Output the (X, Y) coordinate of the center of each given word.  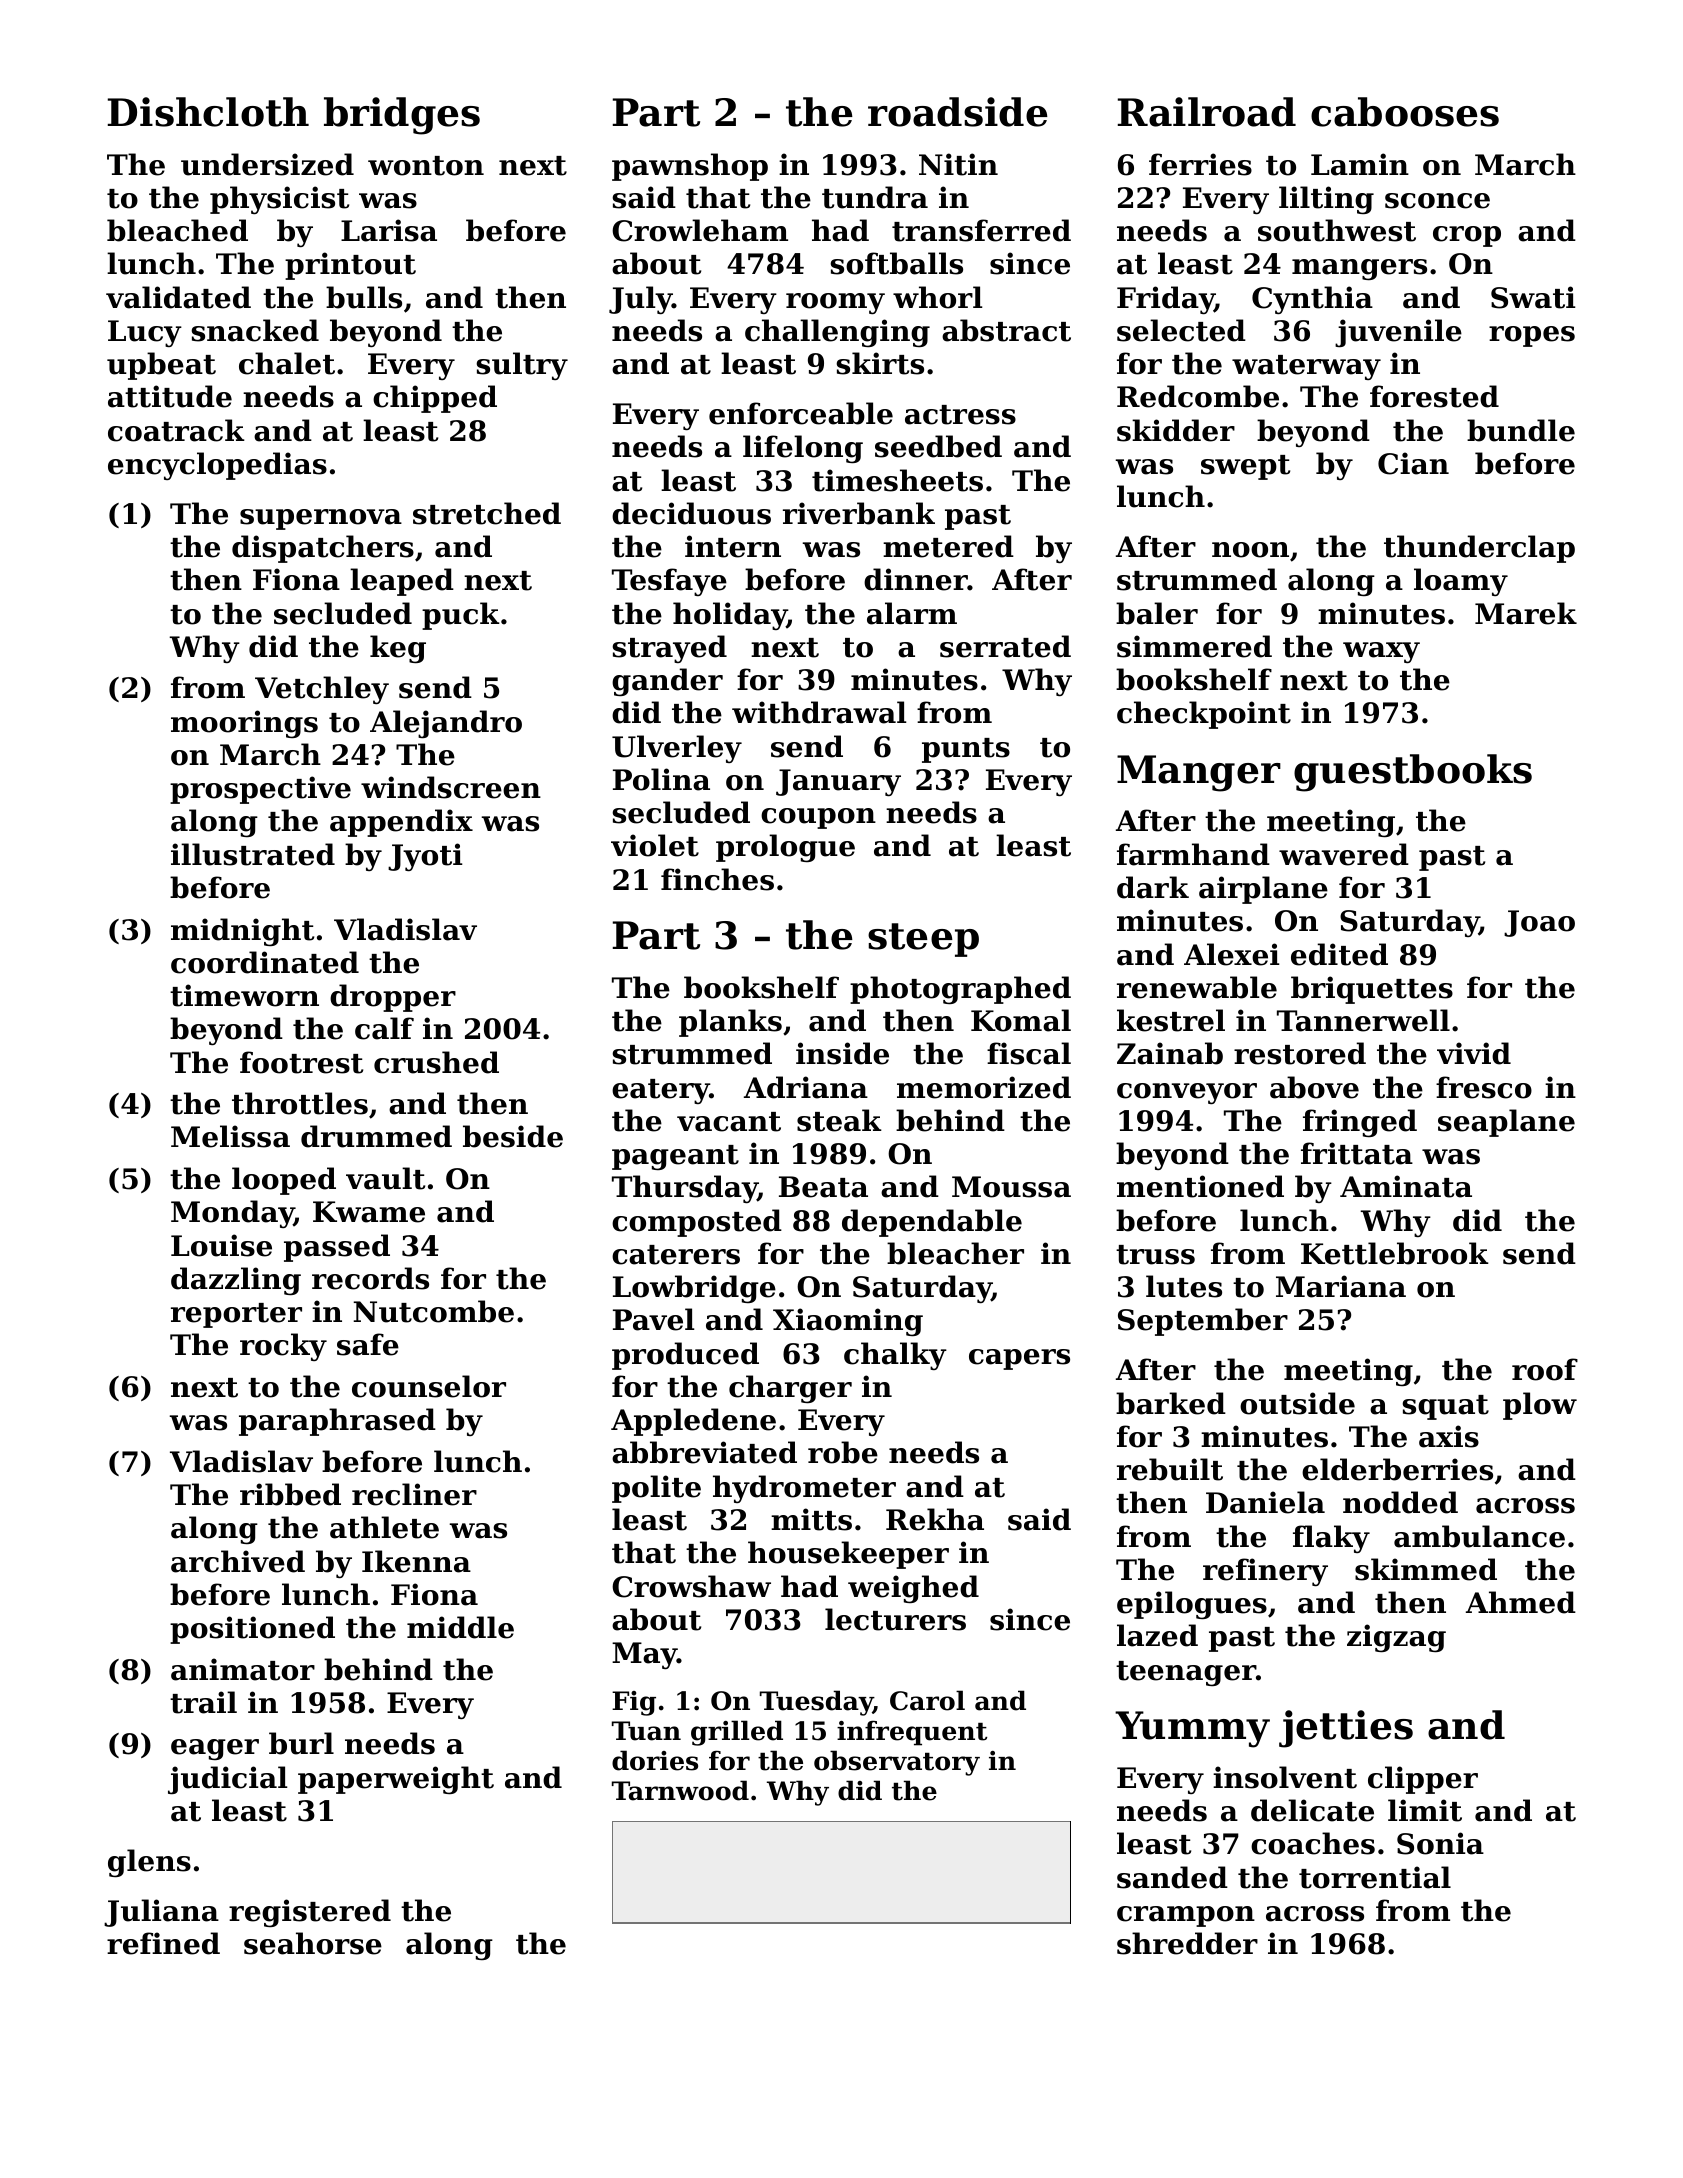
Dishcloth (208, 112)
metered (948, 546)
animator (243, 1669)
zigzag (1396, 1638)
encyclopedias (217, 466)
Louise (221, 1245)
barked (1171, 1403)
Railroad (1207, 112)
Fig (634, 1703)
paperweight (396, 1780)
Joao (1539, 923)
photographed (960, 990)
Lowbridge (694, 1289)
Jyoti (425, 857)
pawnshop (690, 167)
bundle (1521, 430)
